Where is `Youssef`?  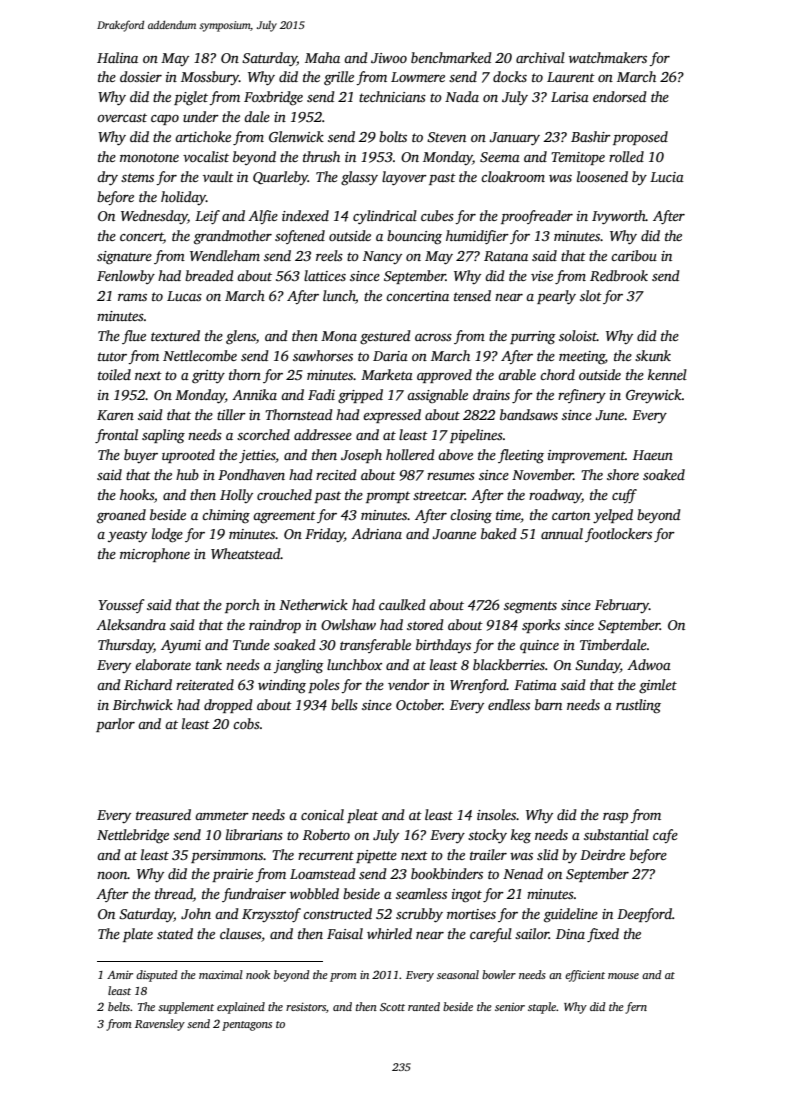
Youssef is located at coordinates (121, 606).
